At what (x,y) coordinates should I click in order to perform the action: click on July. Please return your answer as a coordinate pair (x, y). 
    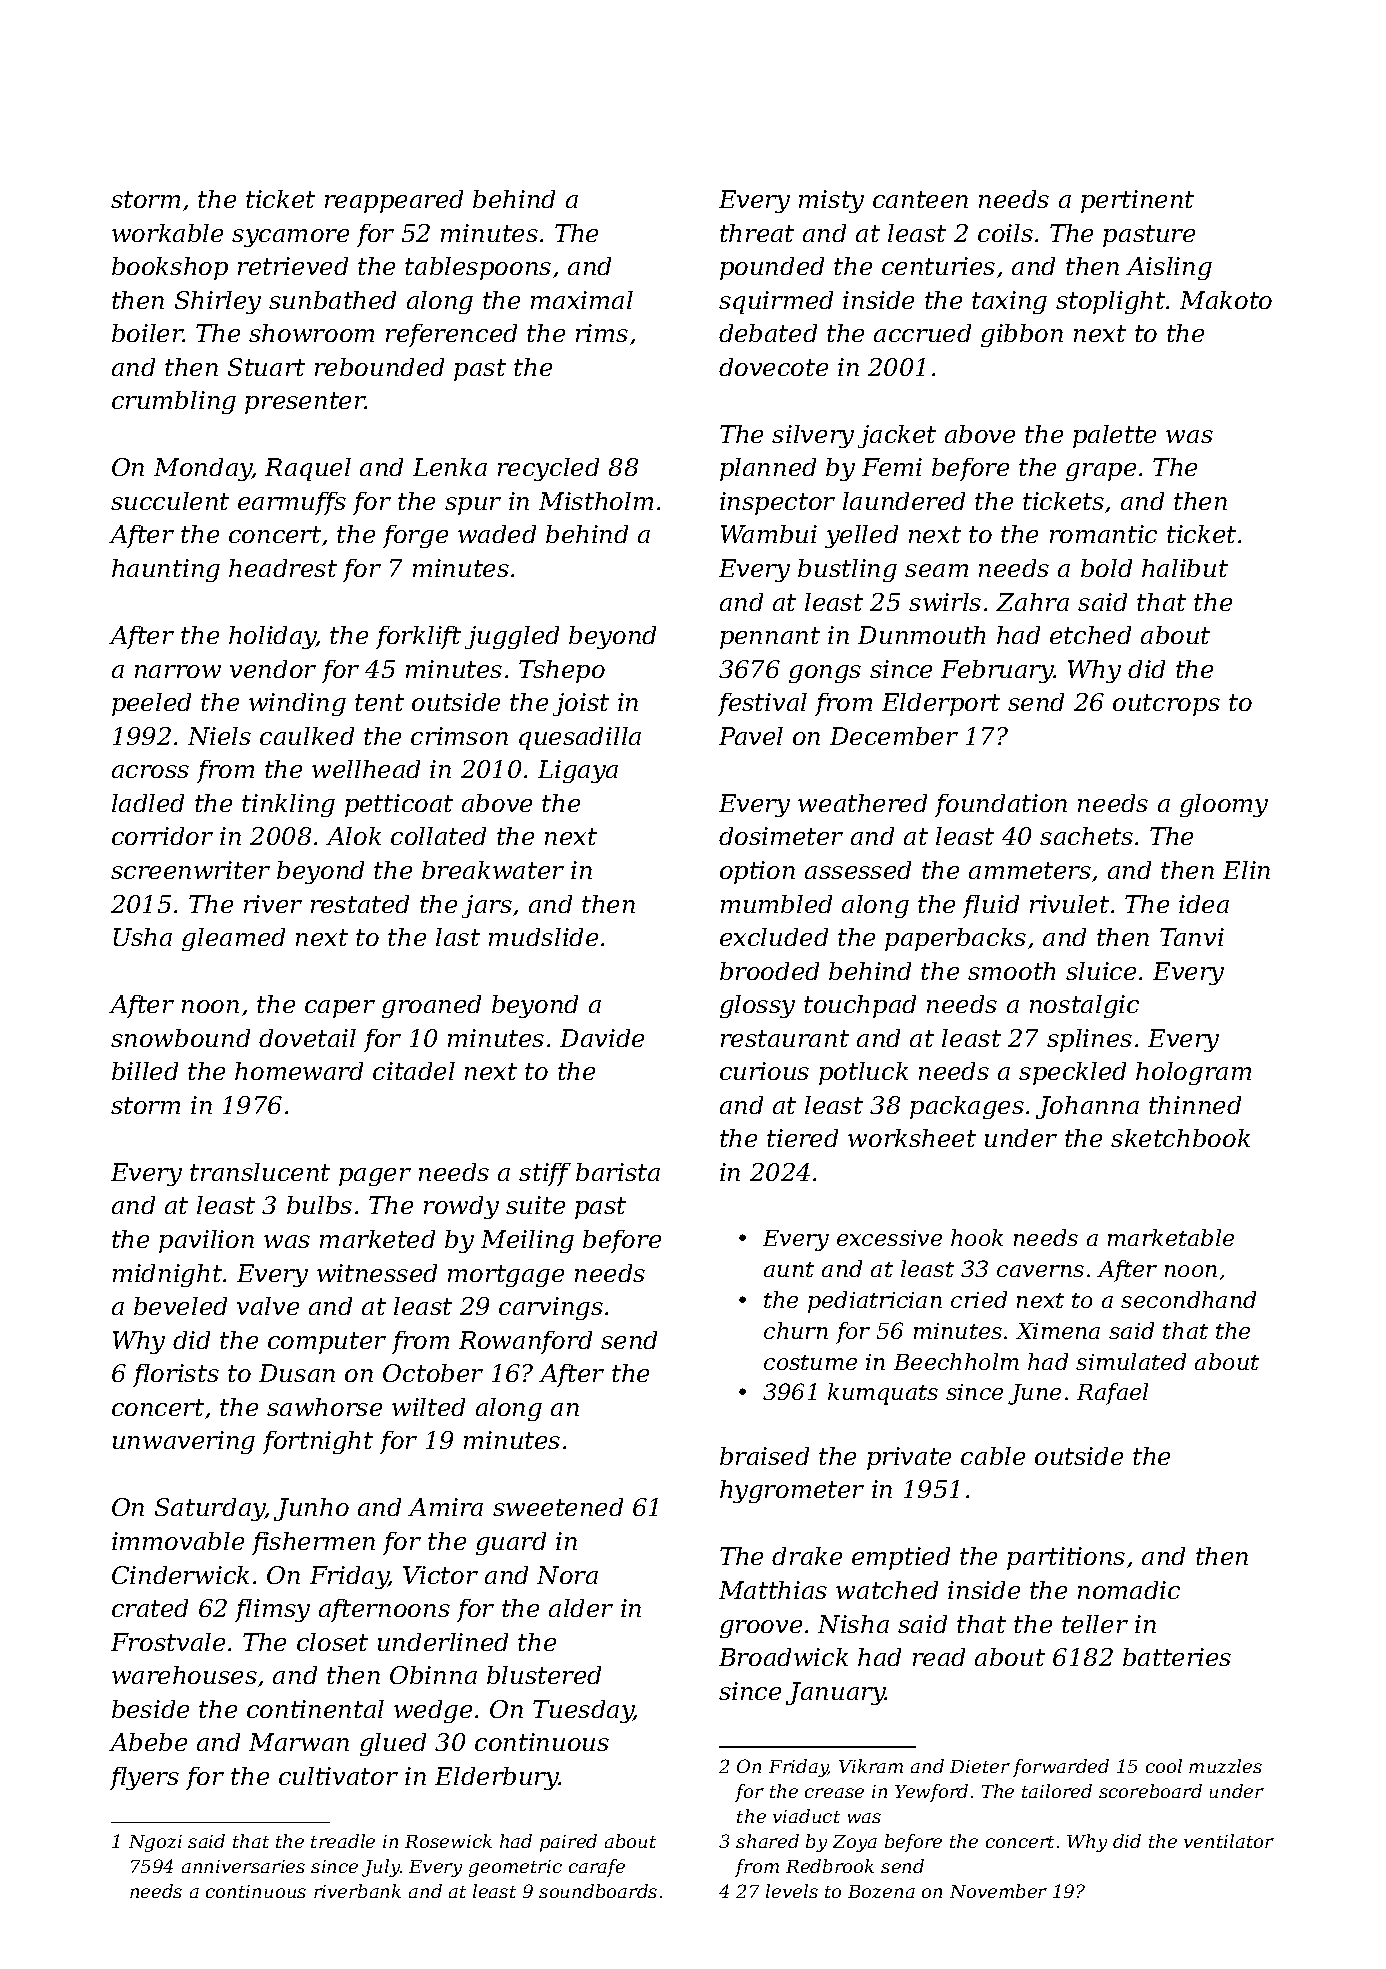
    Looking at the image, I should click on (381, 1868).
